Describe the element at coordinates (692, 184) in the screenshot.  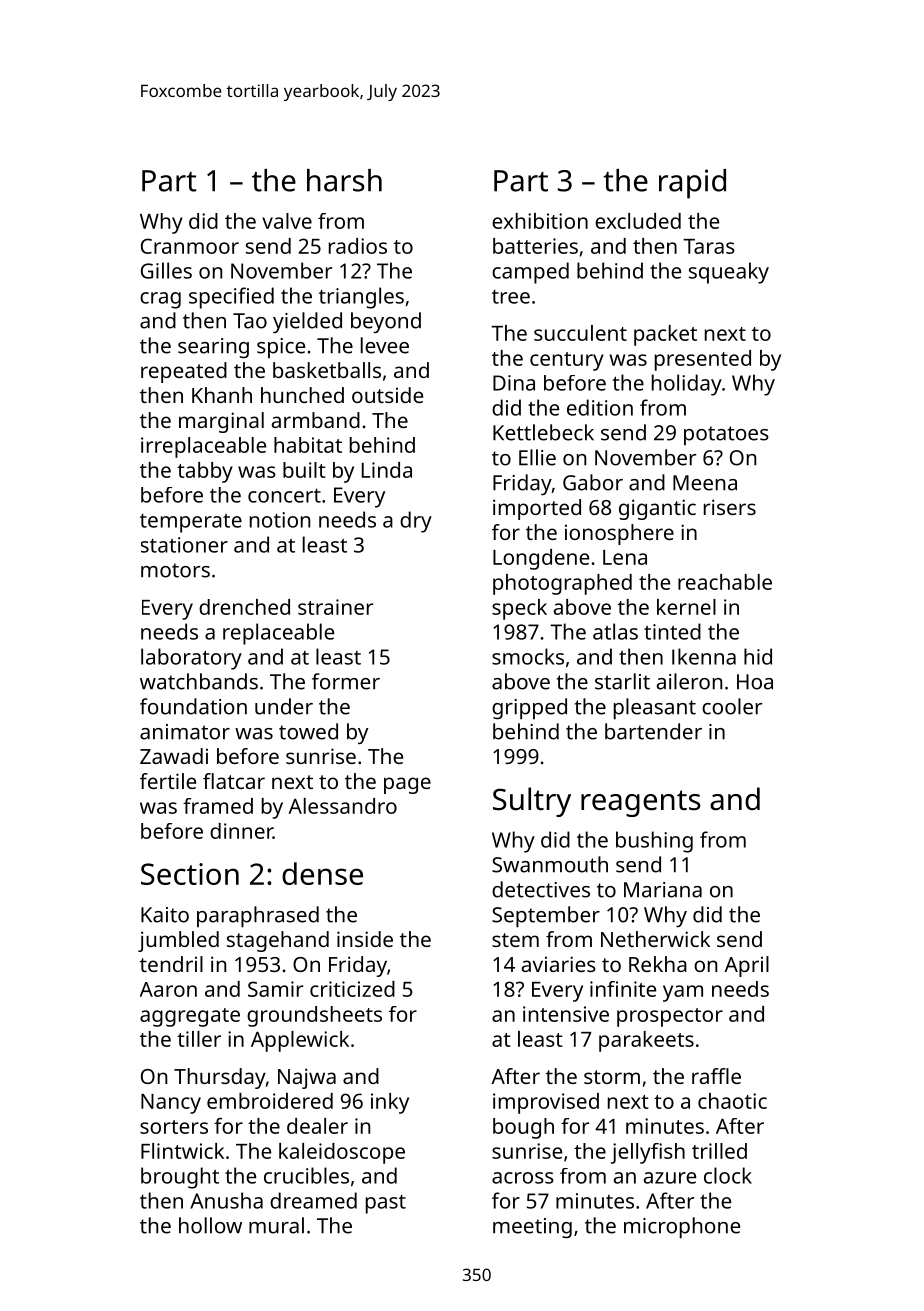
I see `rapid` at that location.
